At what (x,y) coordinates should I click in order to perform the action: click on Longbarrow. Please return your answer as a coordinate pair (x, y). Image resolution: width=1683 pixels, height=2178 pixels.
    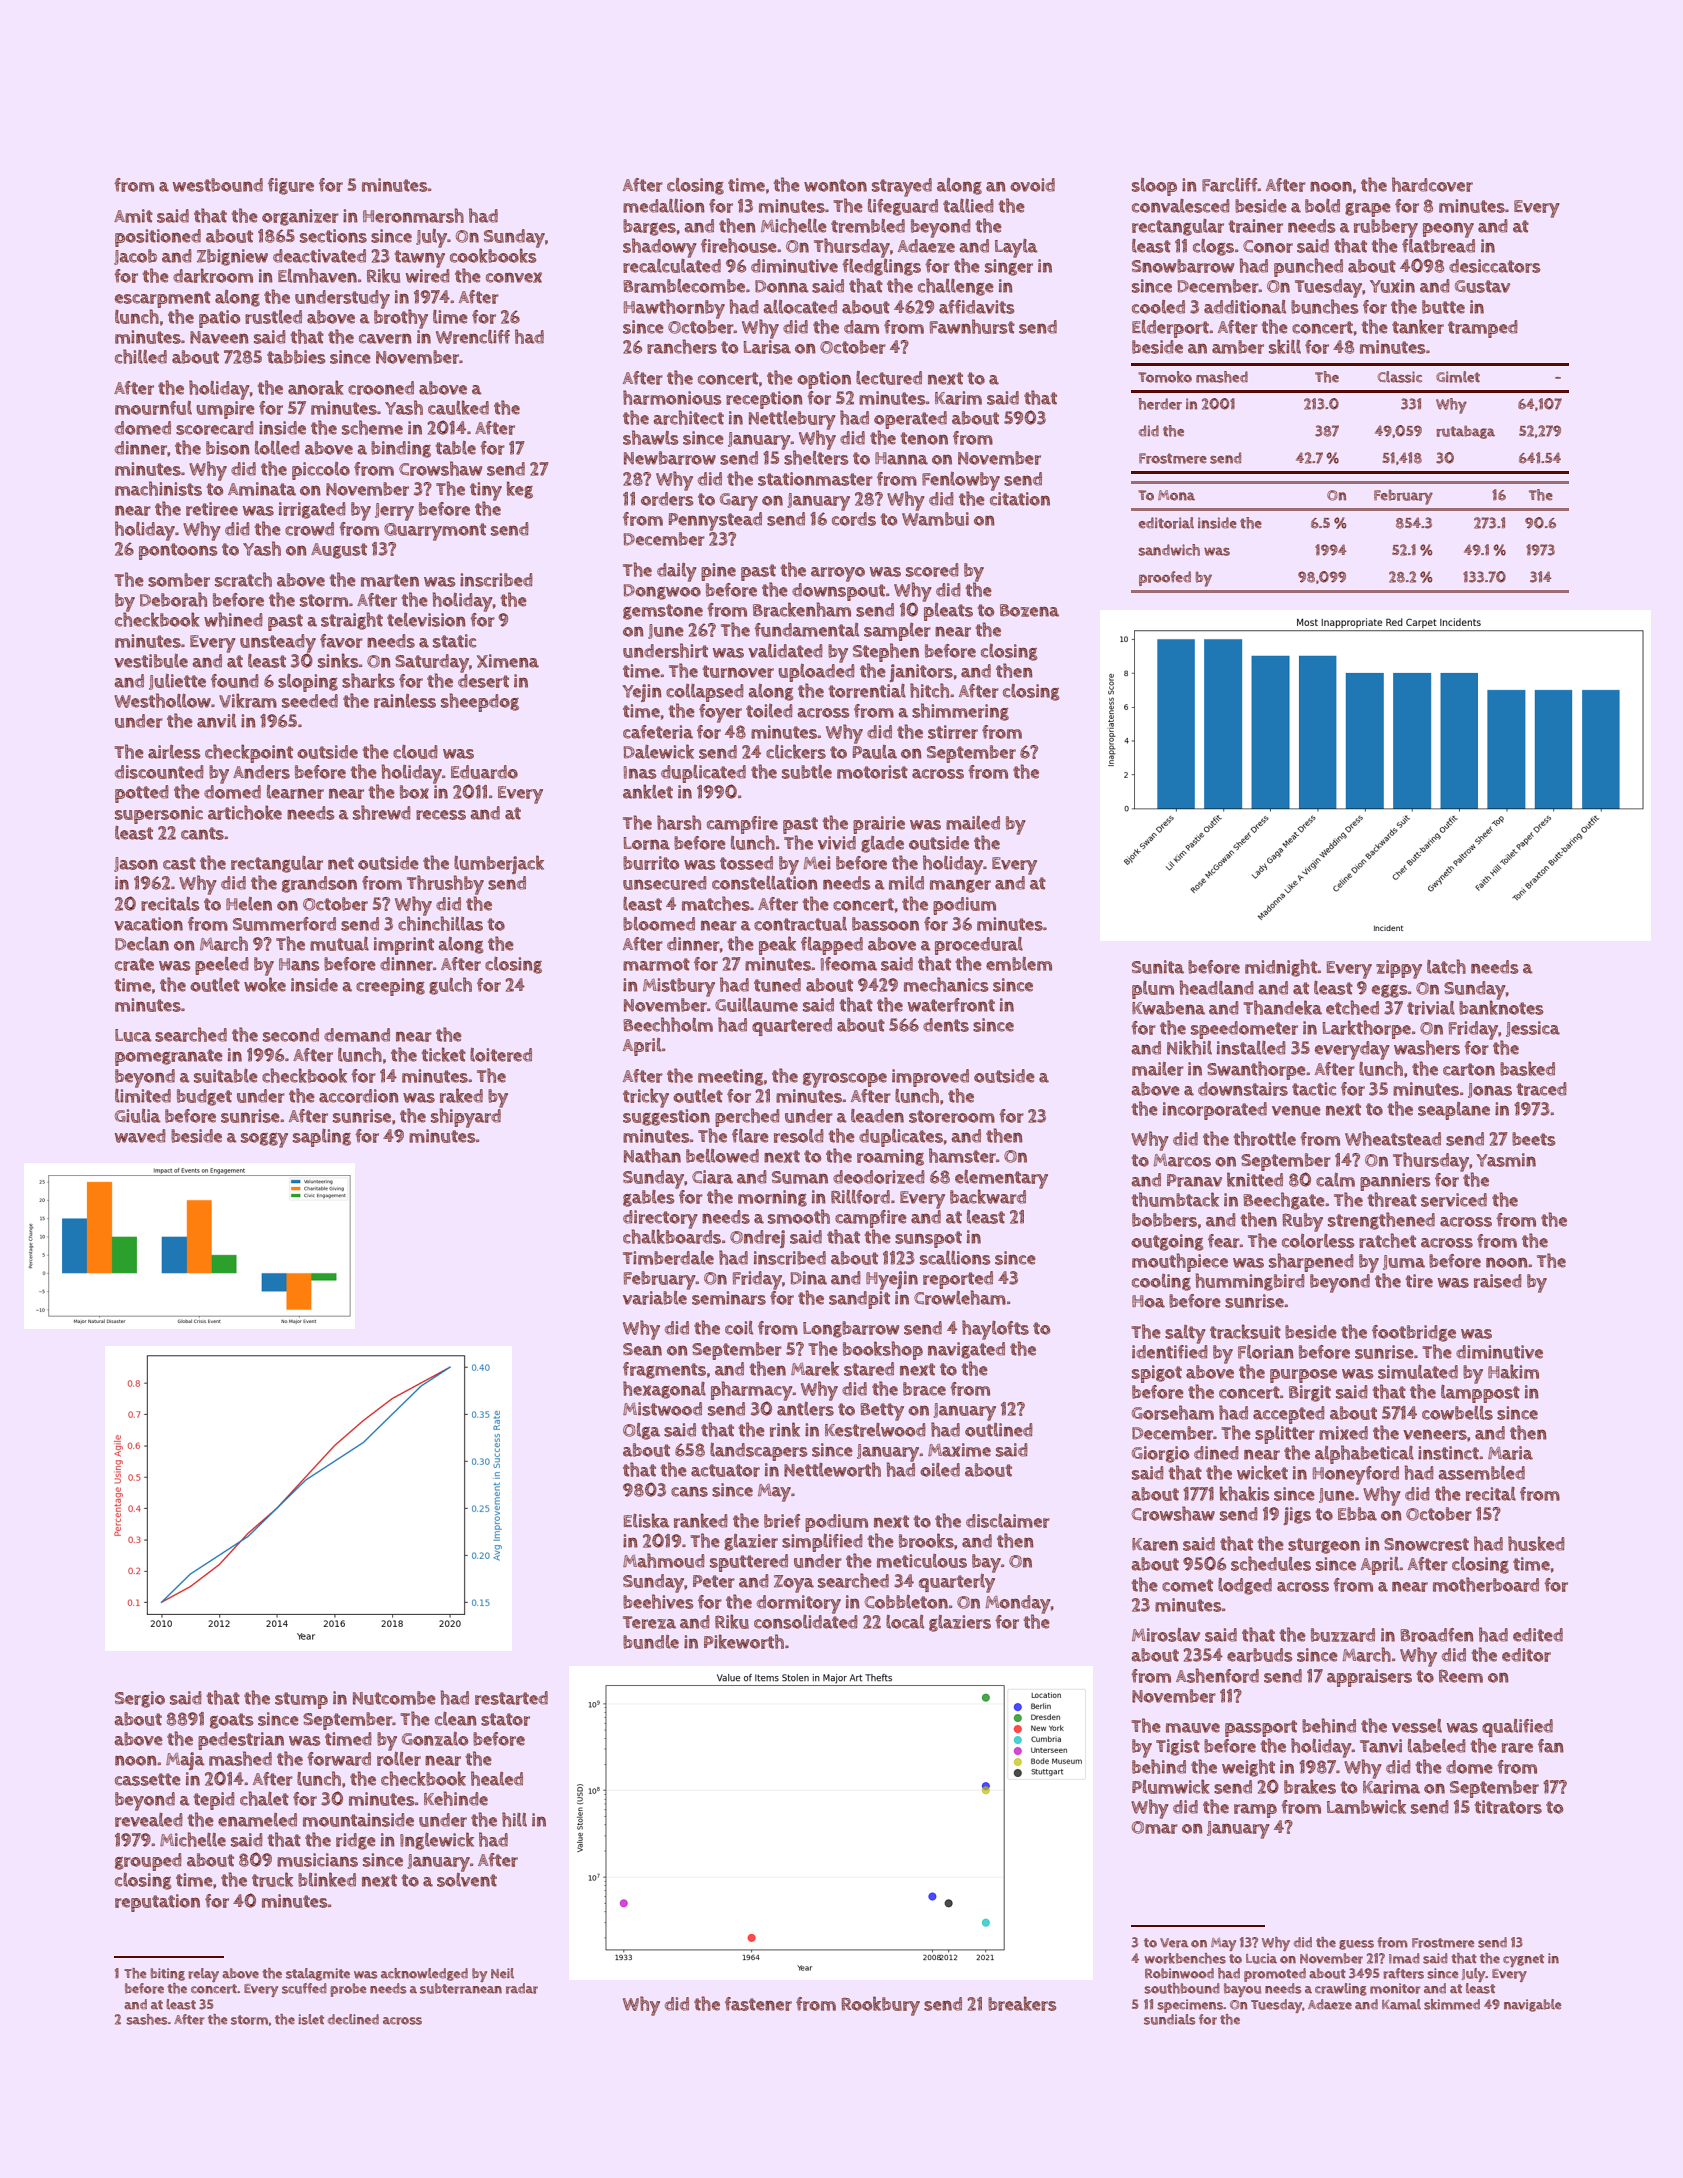
    Looking at the image, I should click on (851, 1329).
